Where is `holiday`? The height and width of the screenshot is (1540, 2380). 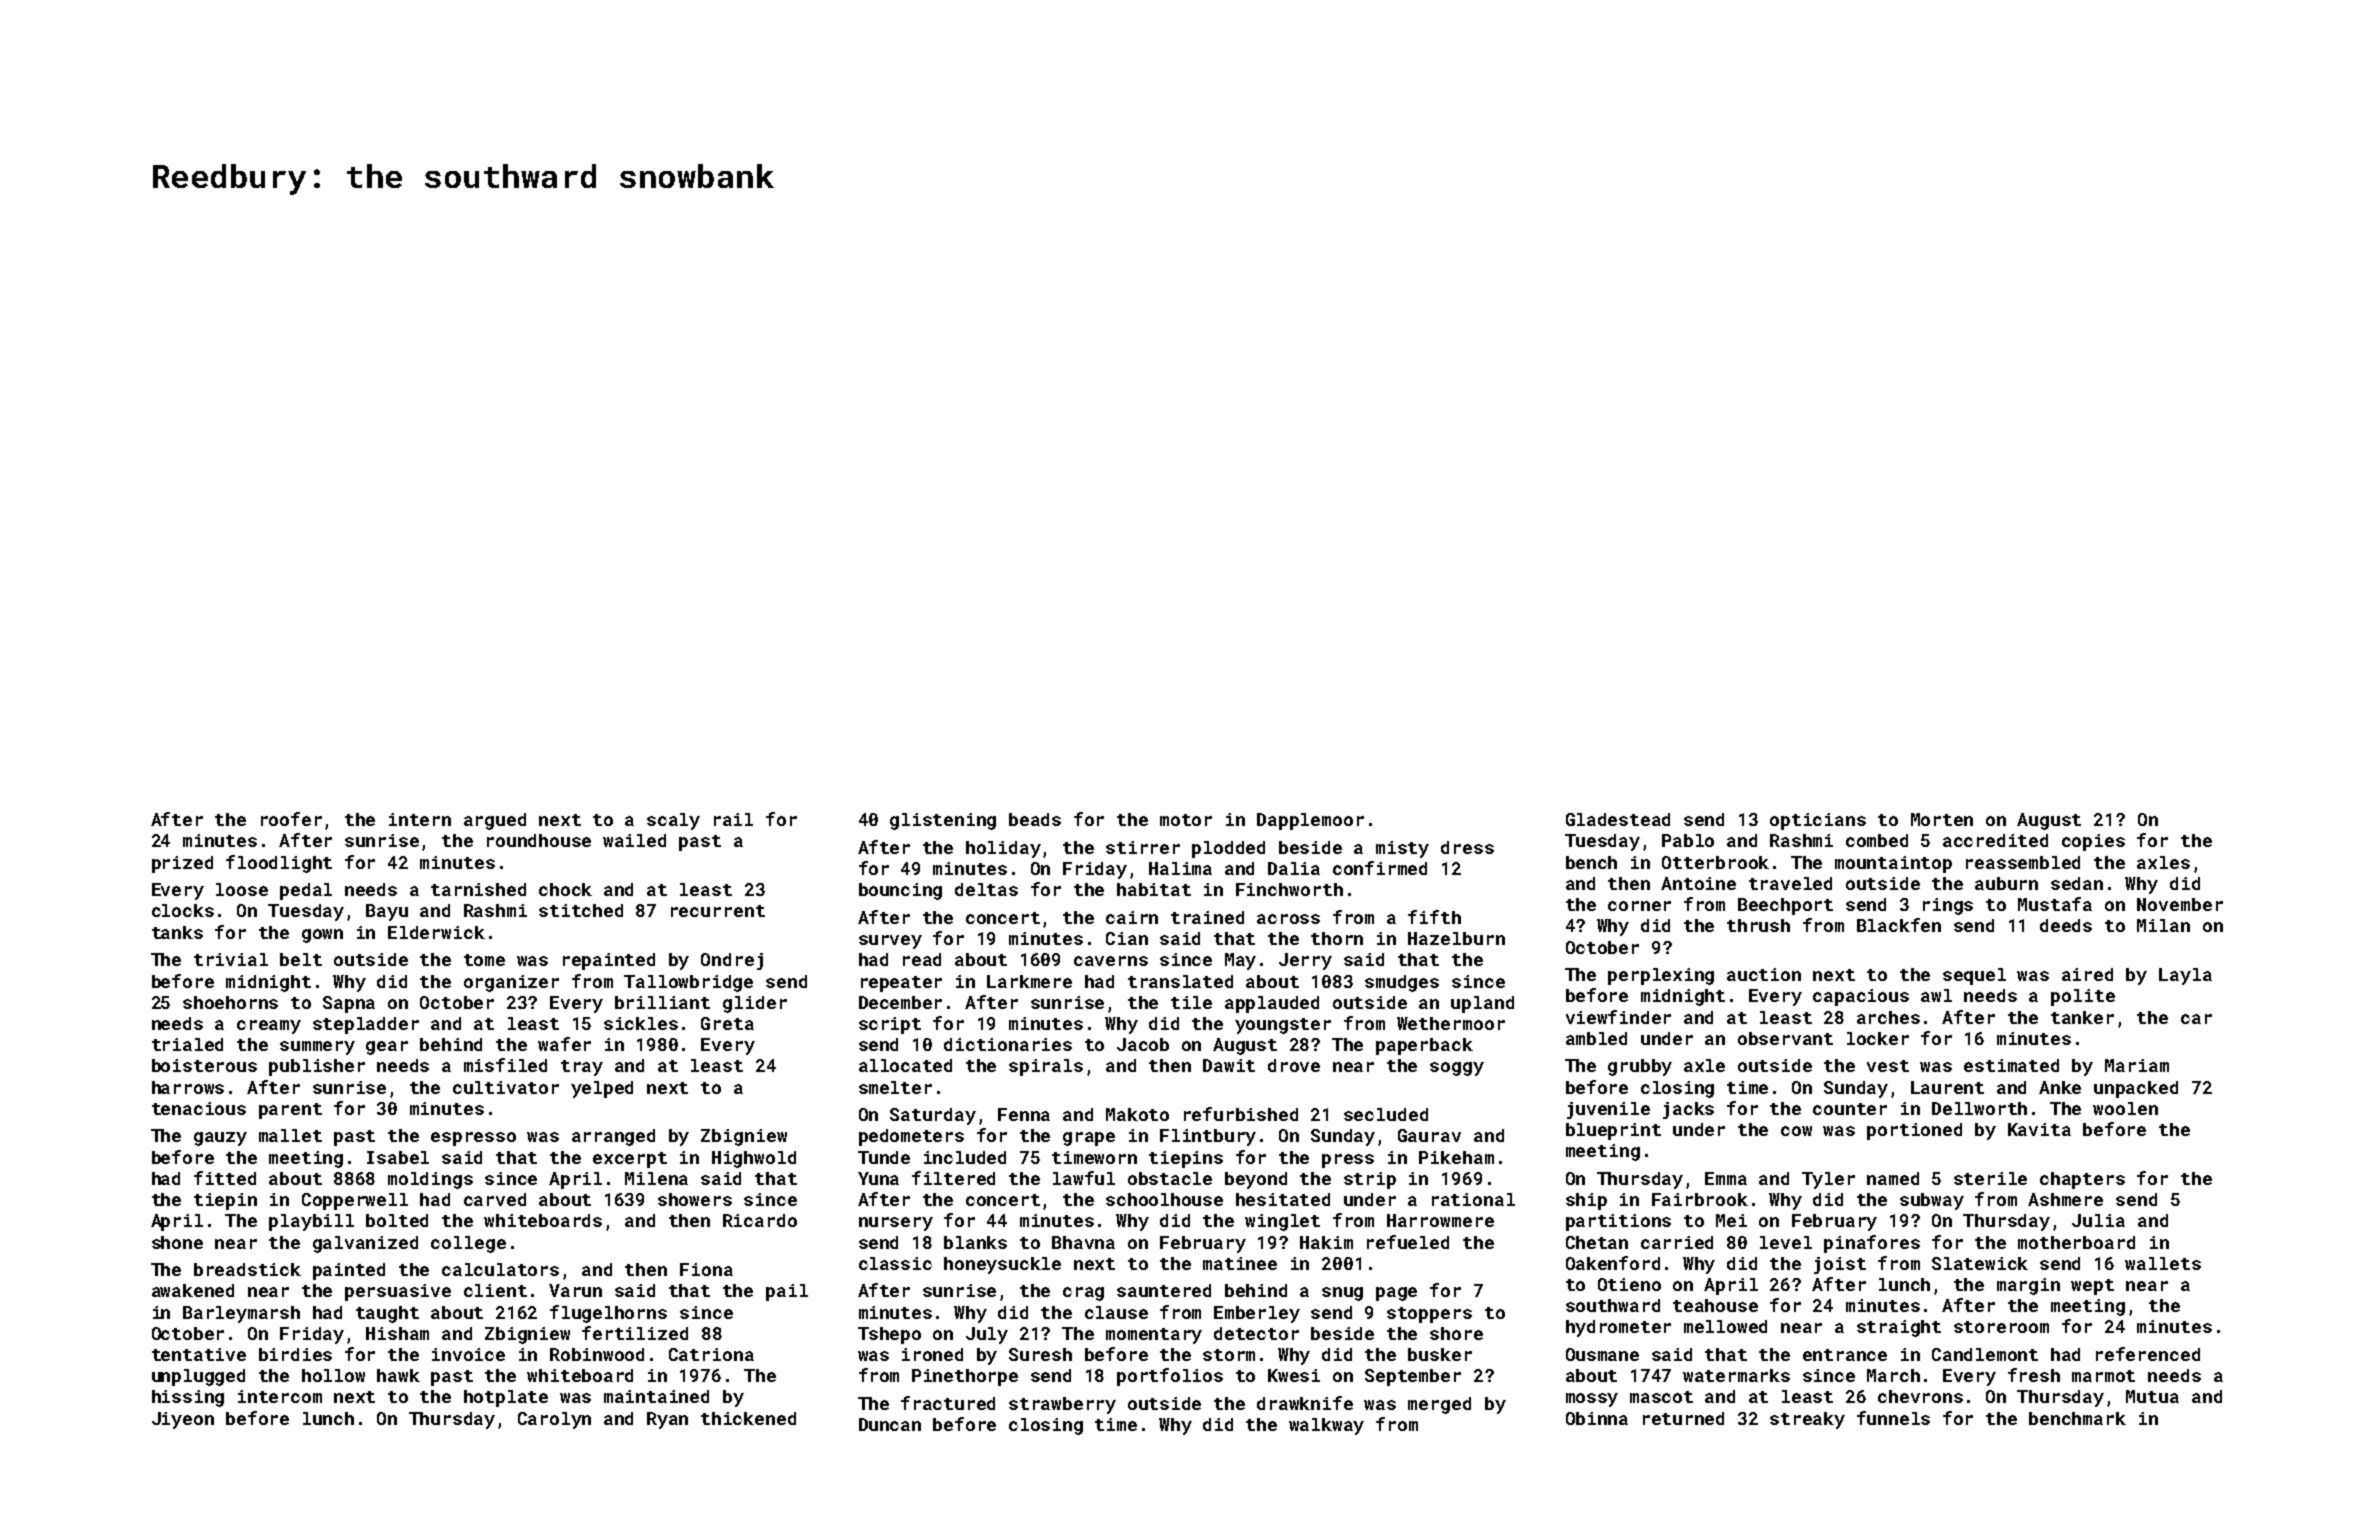 holiday is located at coordinates (1003, 849).
